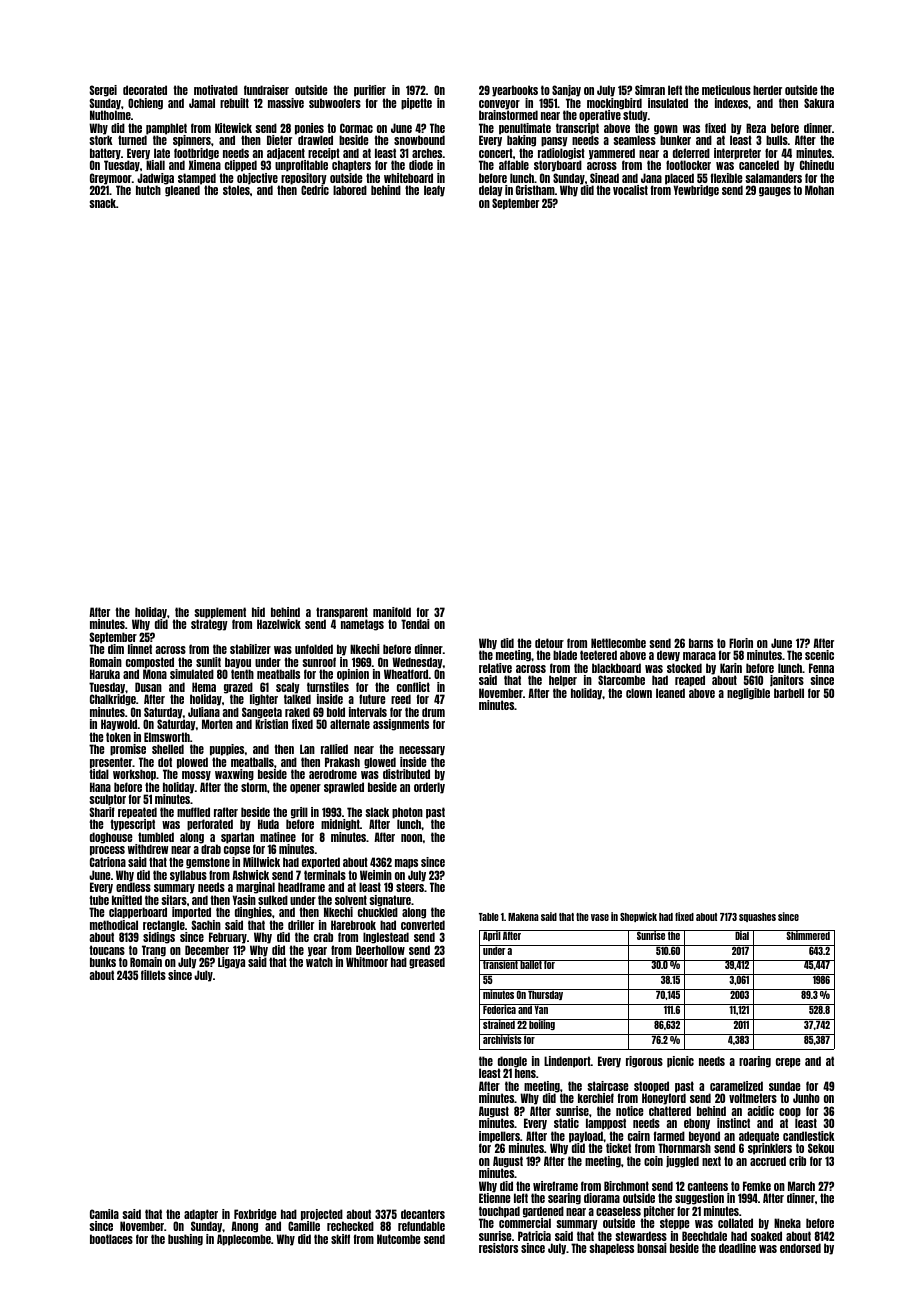  What do you see at coordinates (429, 788) in the screenshot?
I see `orderly` at bounding box center [429, 788].
